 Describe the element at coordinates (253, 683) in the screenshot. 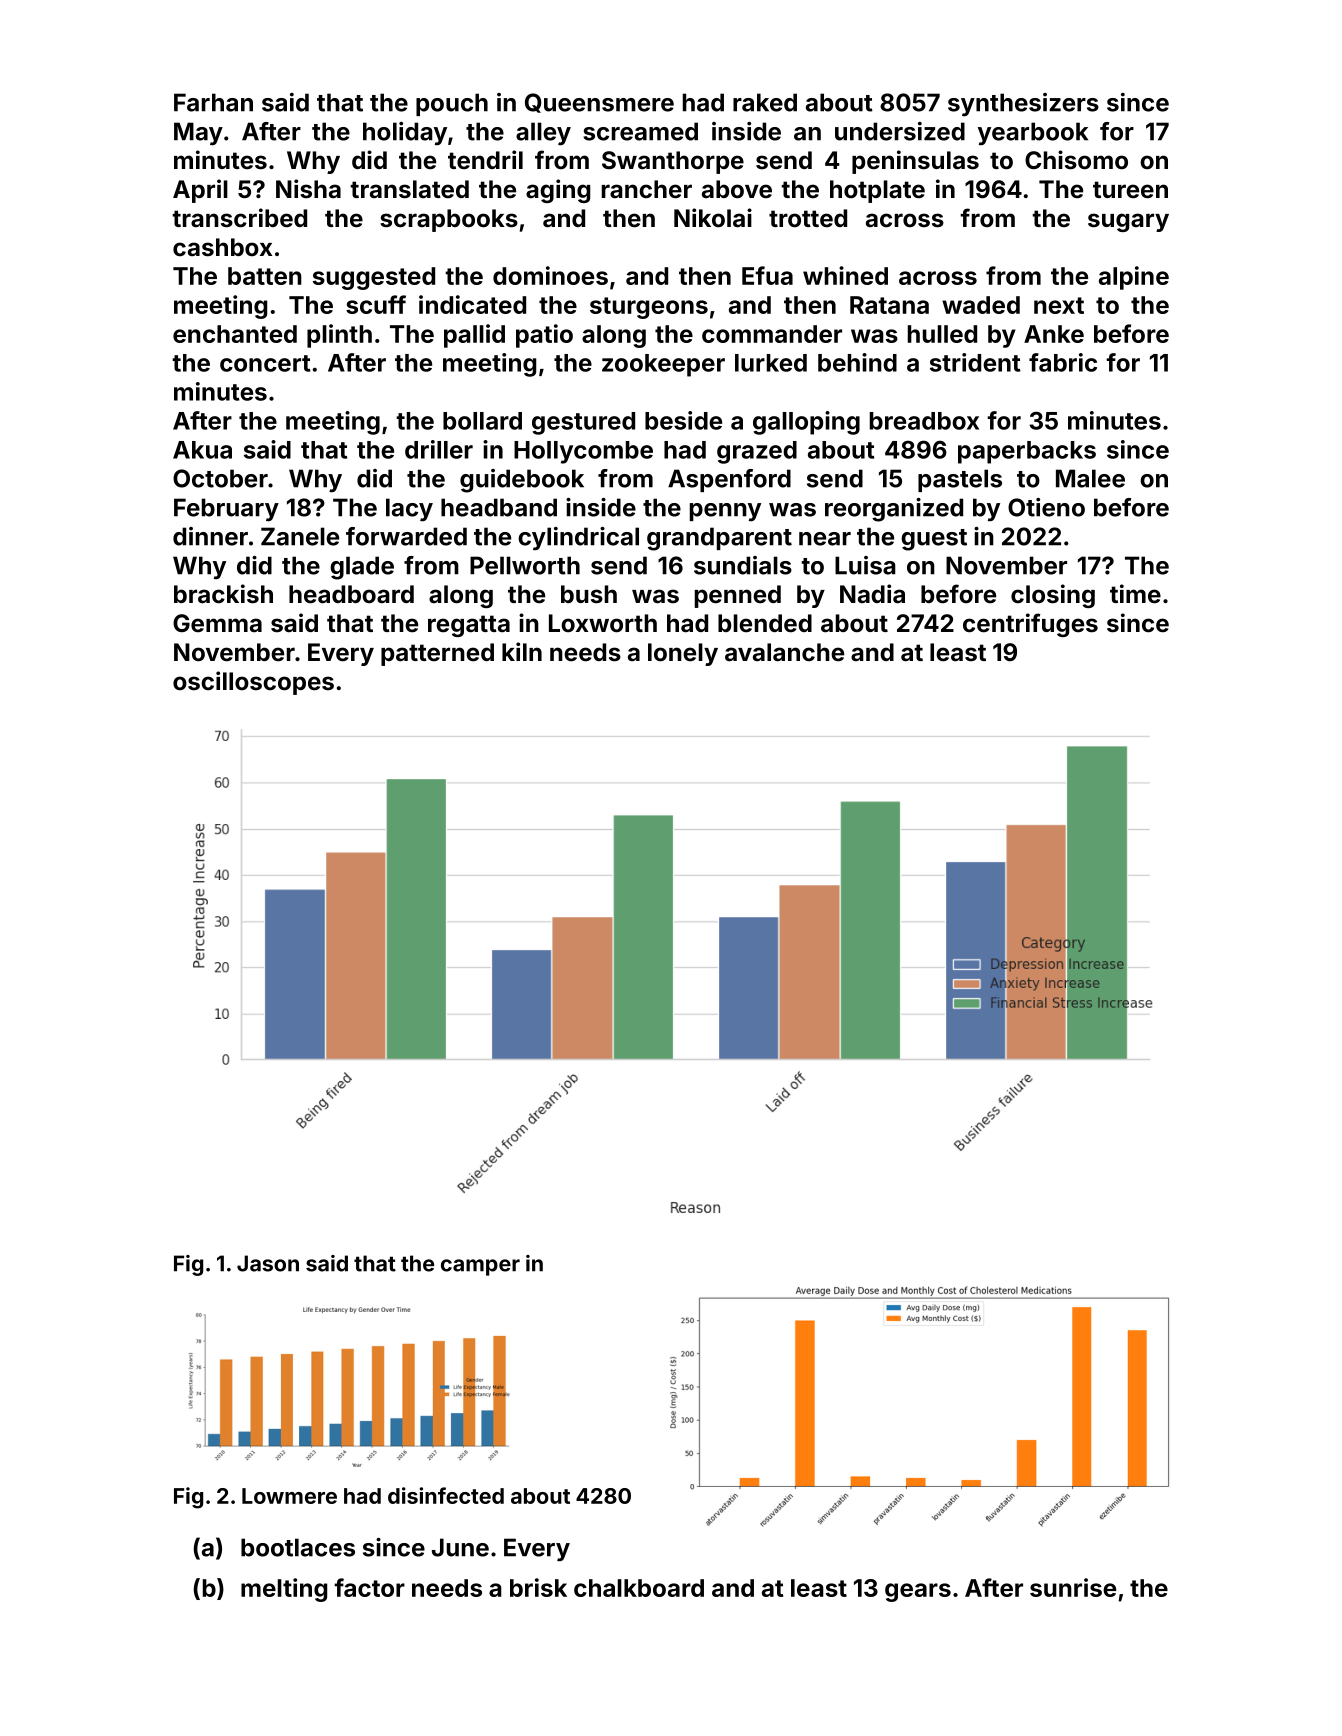

I see `oscilloscopes` at that location.
